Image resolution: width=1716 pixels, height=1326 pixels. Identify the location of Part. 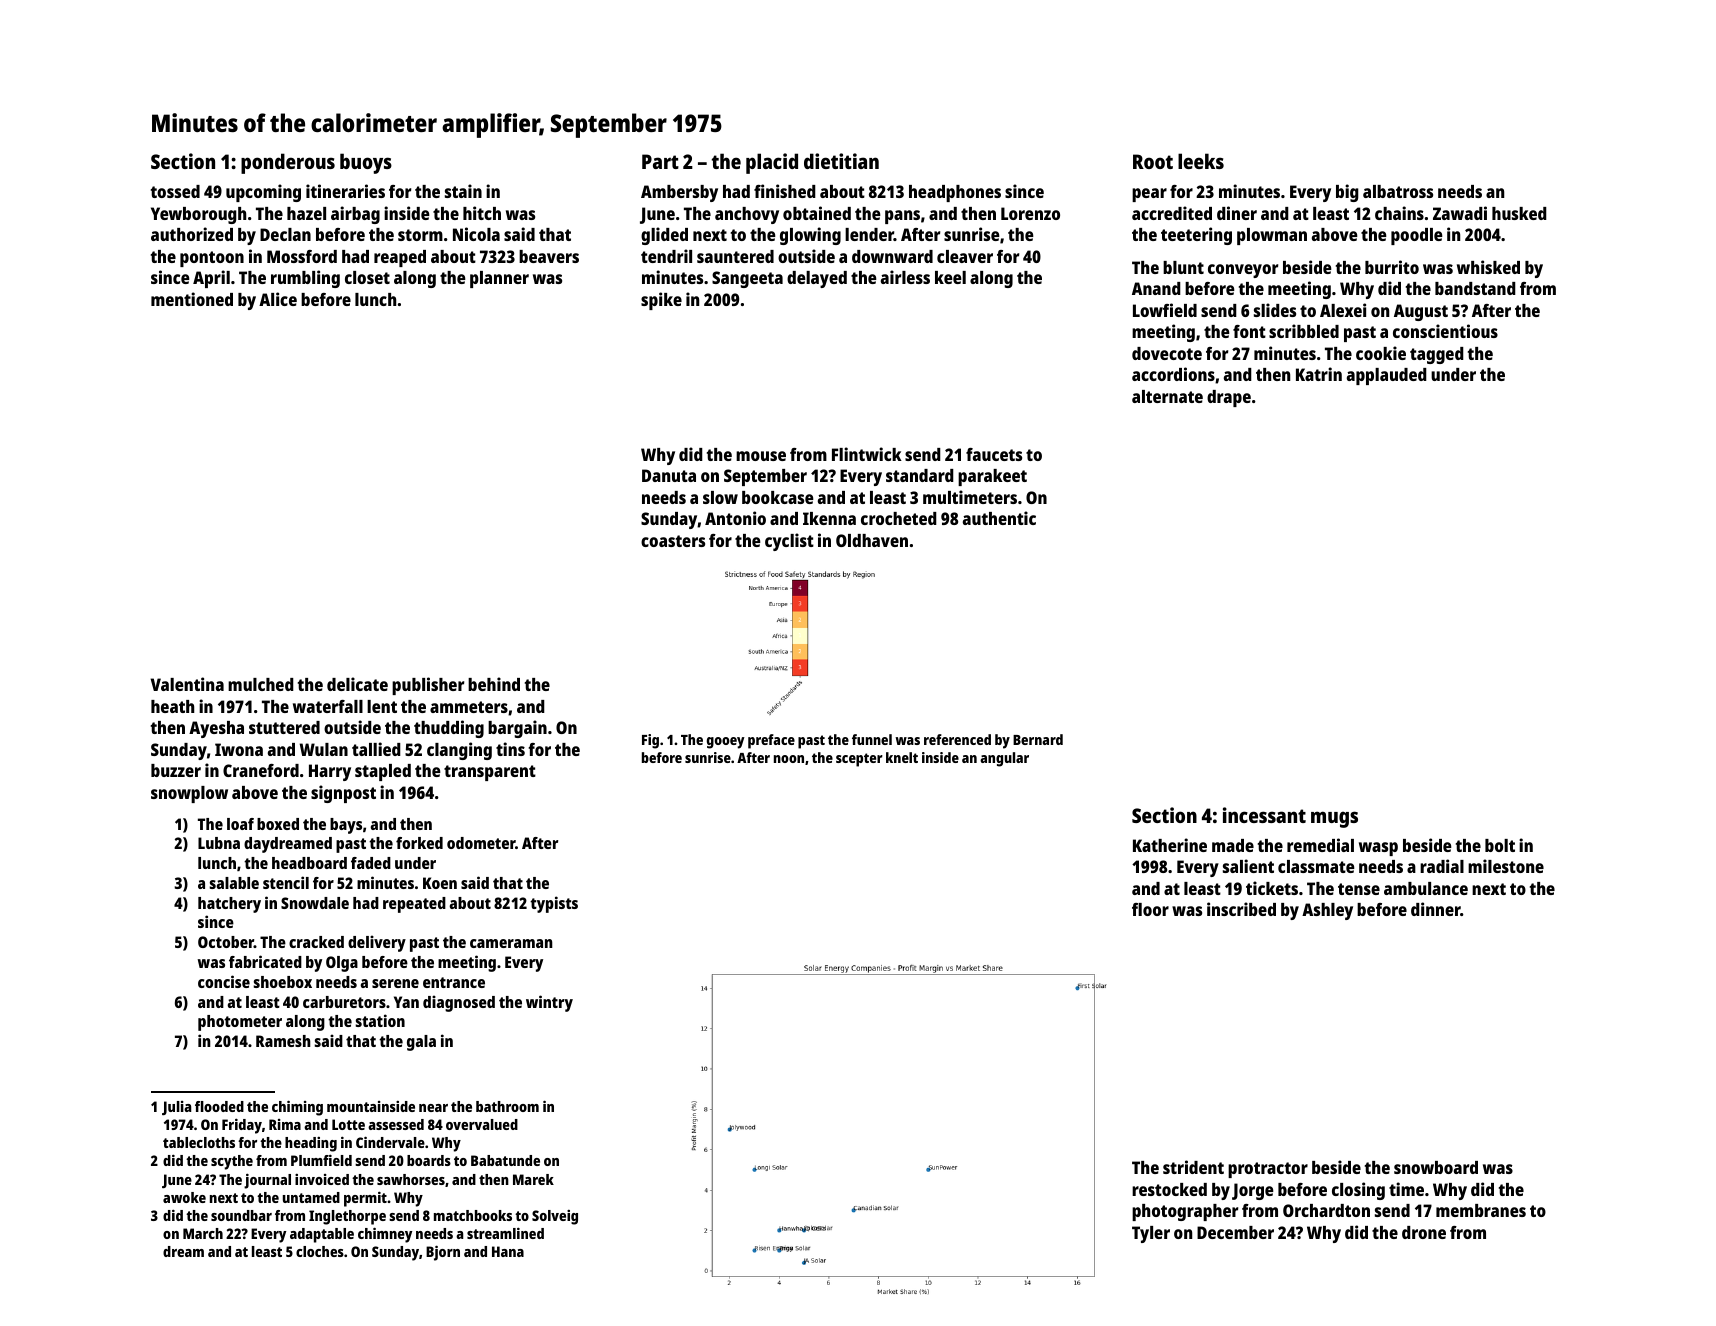
(660, 161).
